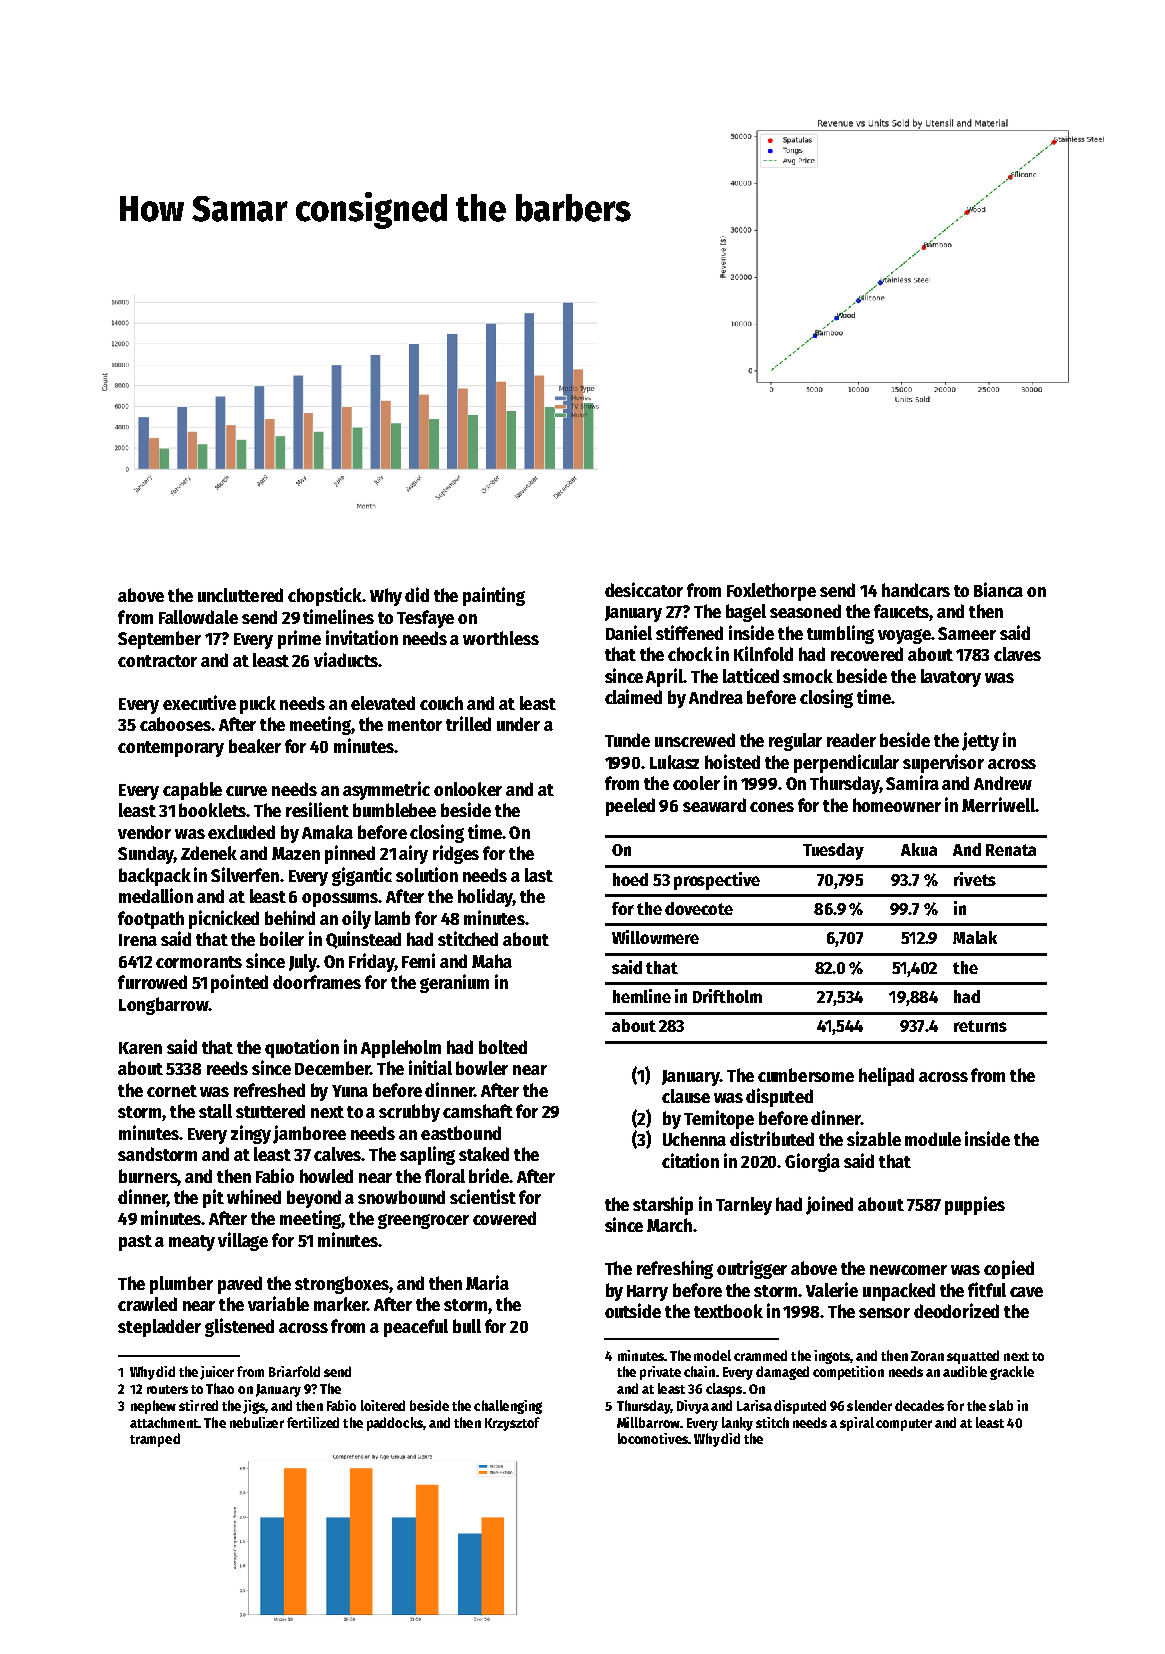 This page has height=1654, width=1165. I want to click on executive, so click(199, 702).
